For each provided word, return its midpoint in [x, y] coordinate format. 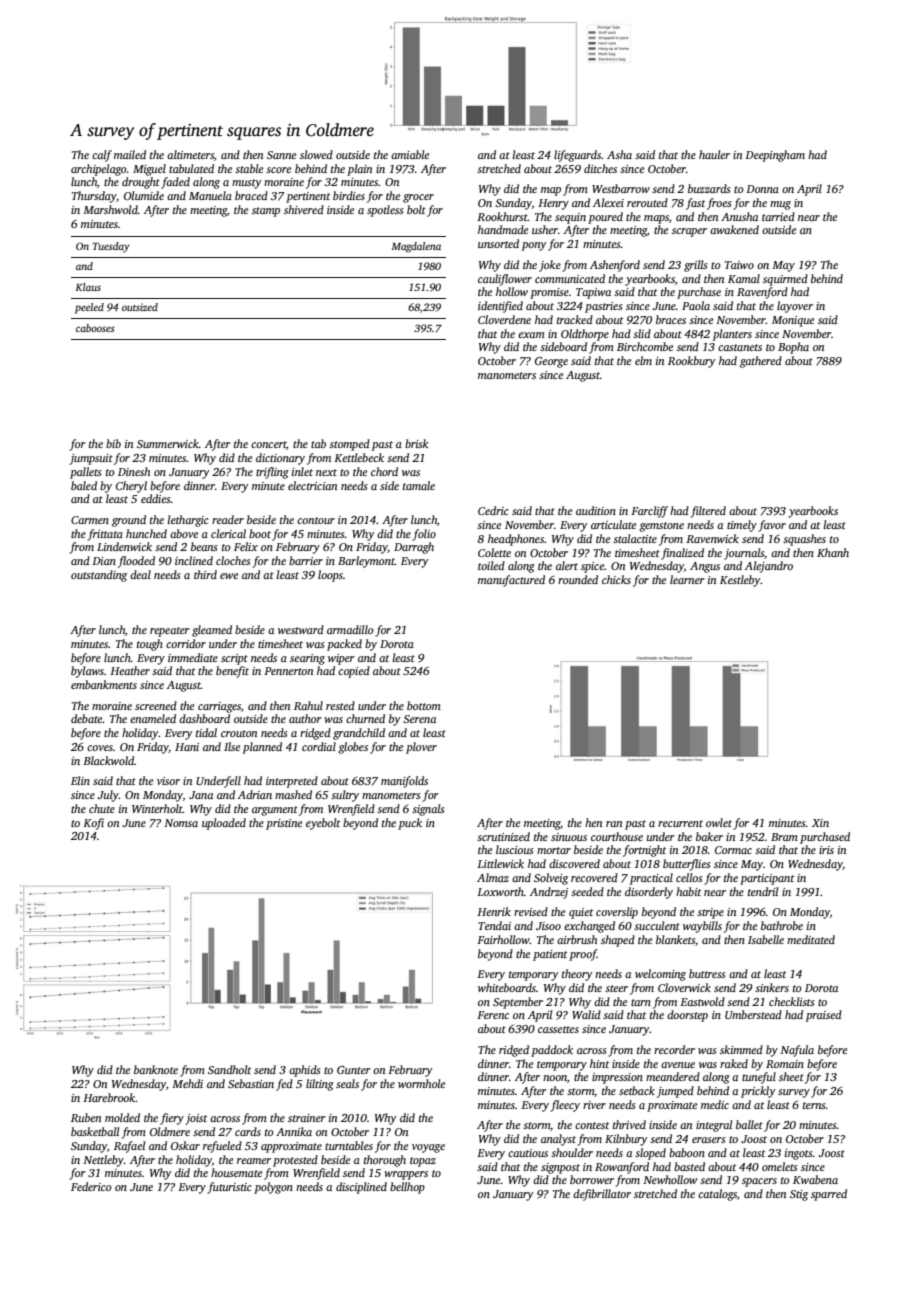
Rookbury [692, 362]
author [305, 718]
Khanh [833, 552]
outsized [140, 307]
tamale [419, 485]
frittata [105, 535]
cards [248, 1131]
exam [531, 335]
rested [340, 705]
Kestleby [740, 581]
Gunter [354, 1070]
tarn [641, 1002]
